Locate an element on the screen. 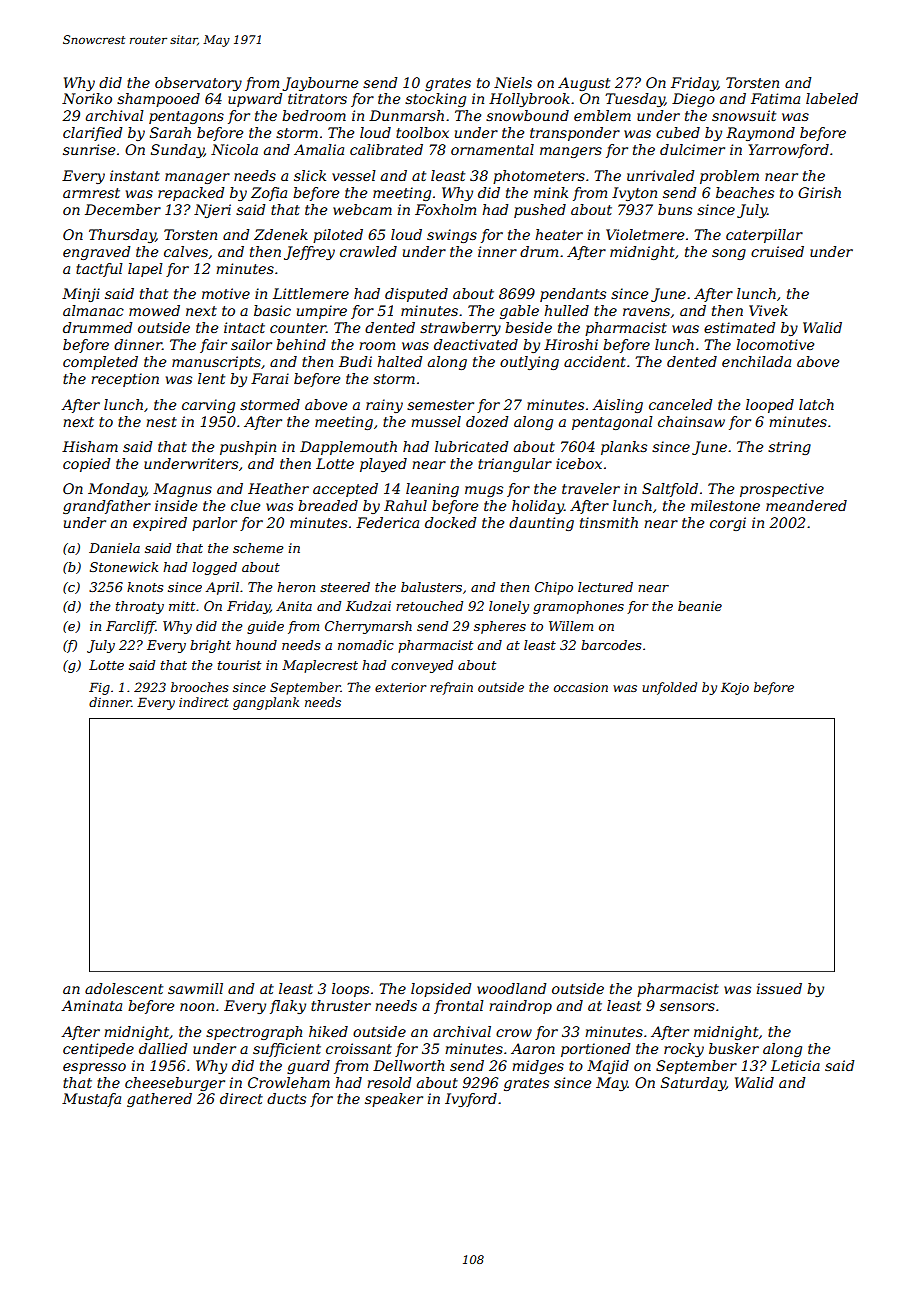 The height and width of the screenshot is (1314, 924). prospective is located at coordinates (782, 490).
